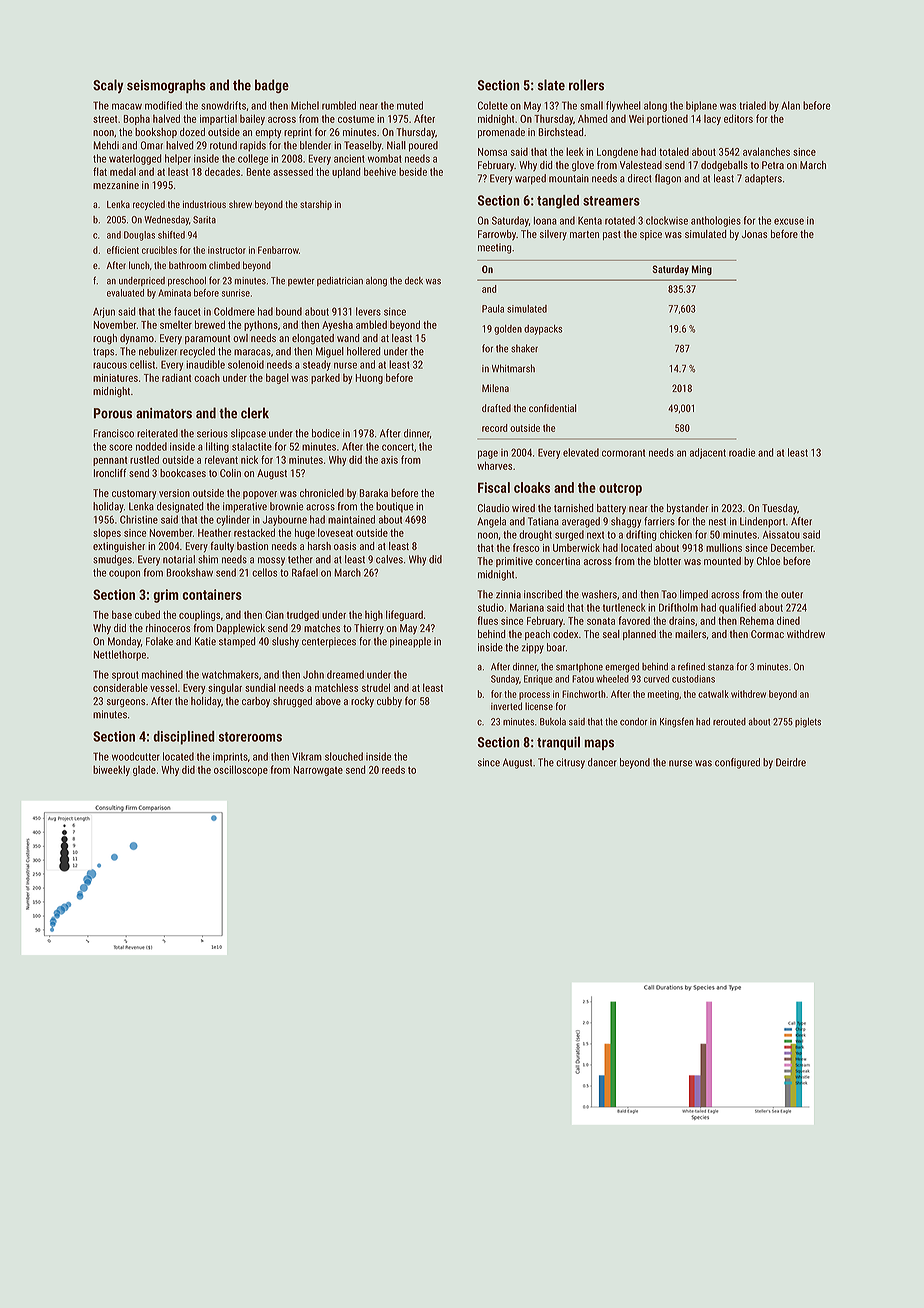  Describe the element at coordinates (125, 293) in the document. I see `evaluated` at that location.
